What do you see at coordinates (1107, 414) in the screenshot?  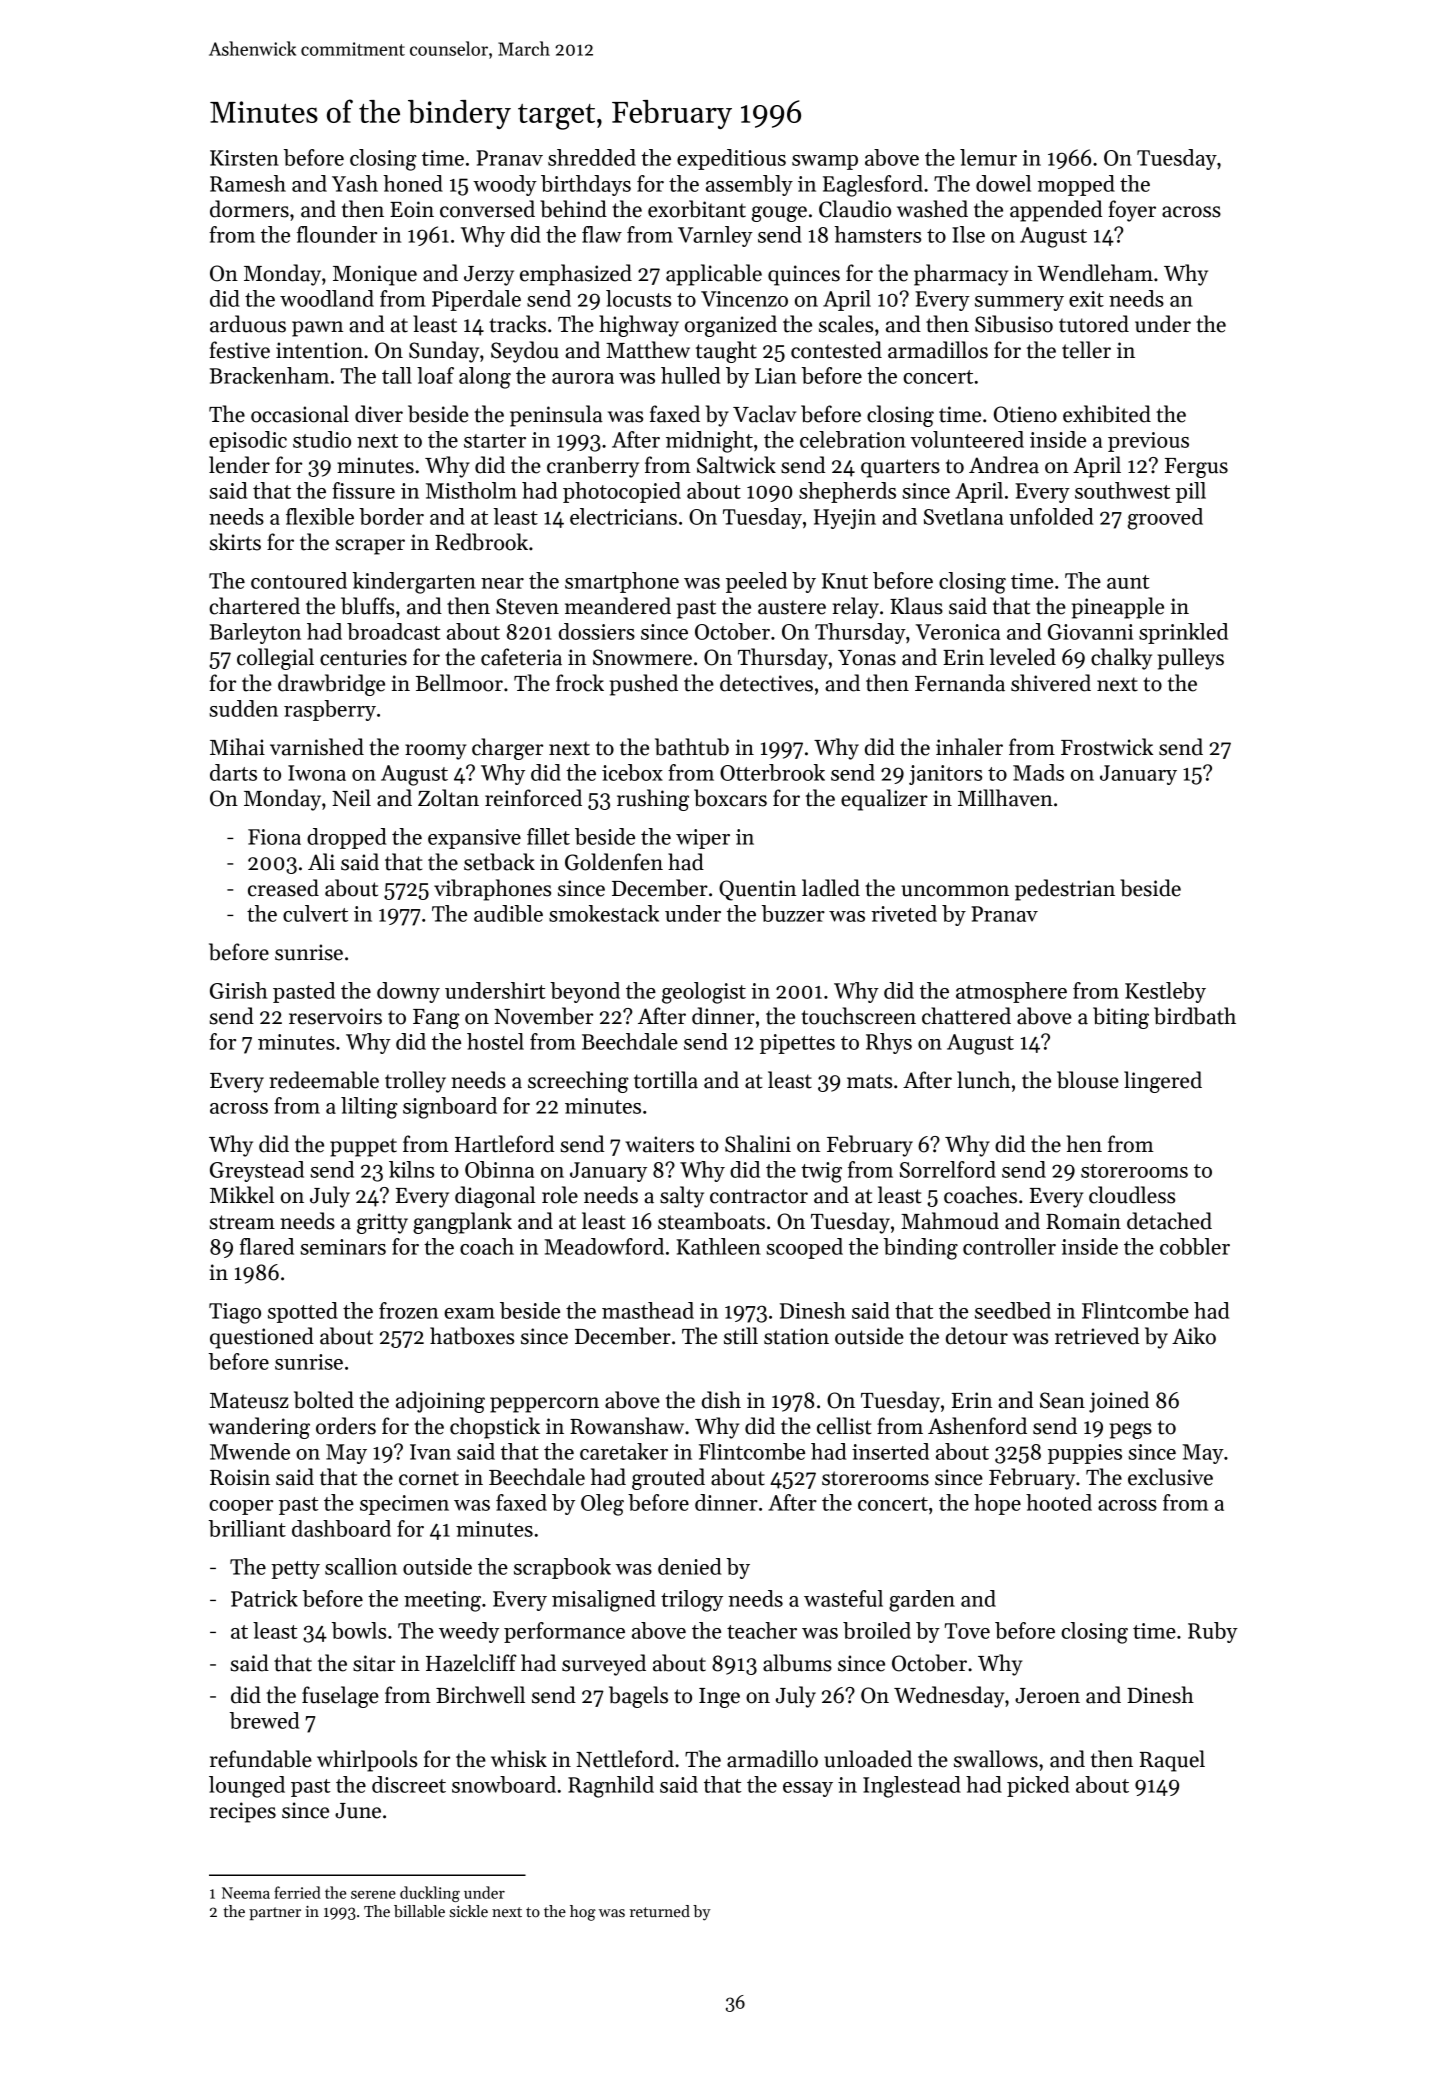 I see `exhibited` at bounding box center [1107, 414].
